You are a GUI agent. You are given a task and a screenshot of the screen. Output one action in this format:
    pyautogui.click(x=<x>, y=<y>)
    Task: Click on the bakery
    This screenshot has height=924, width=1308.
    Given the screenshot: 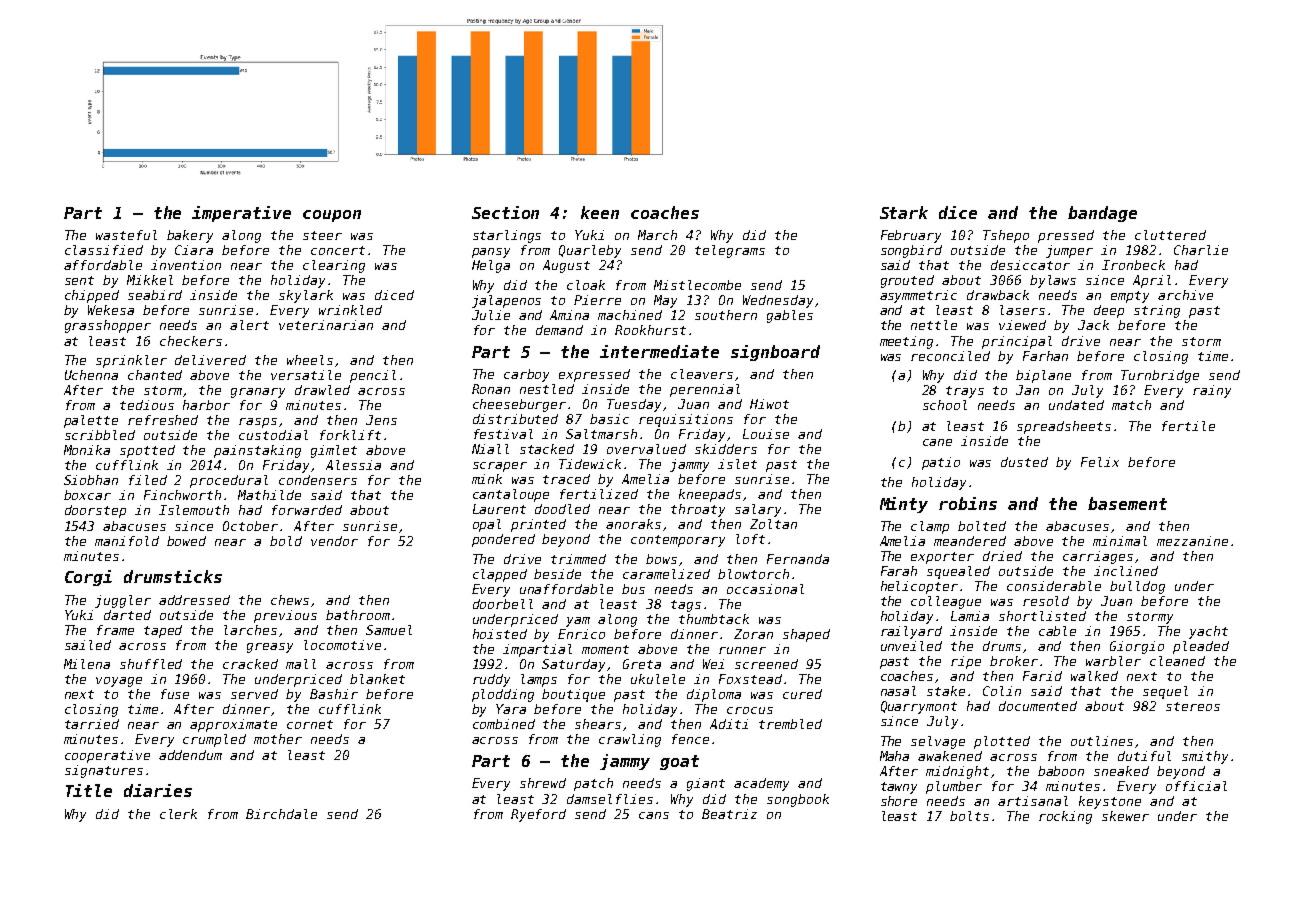 What is the action you would take?
    pyautogui.click(x=190, y=236)
